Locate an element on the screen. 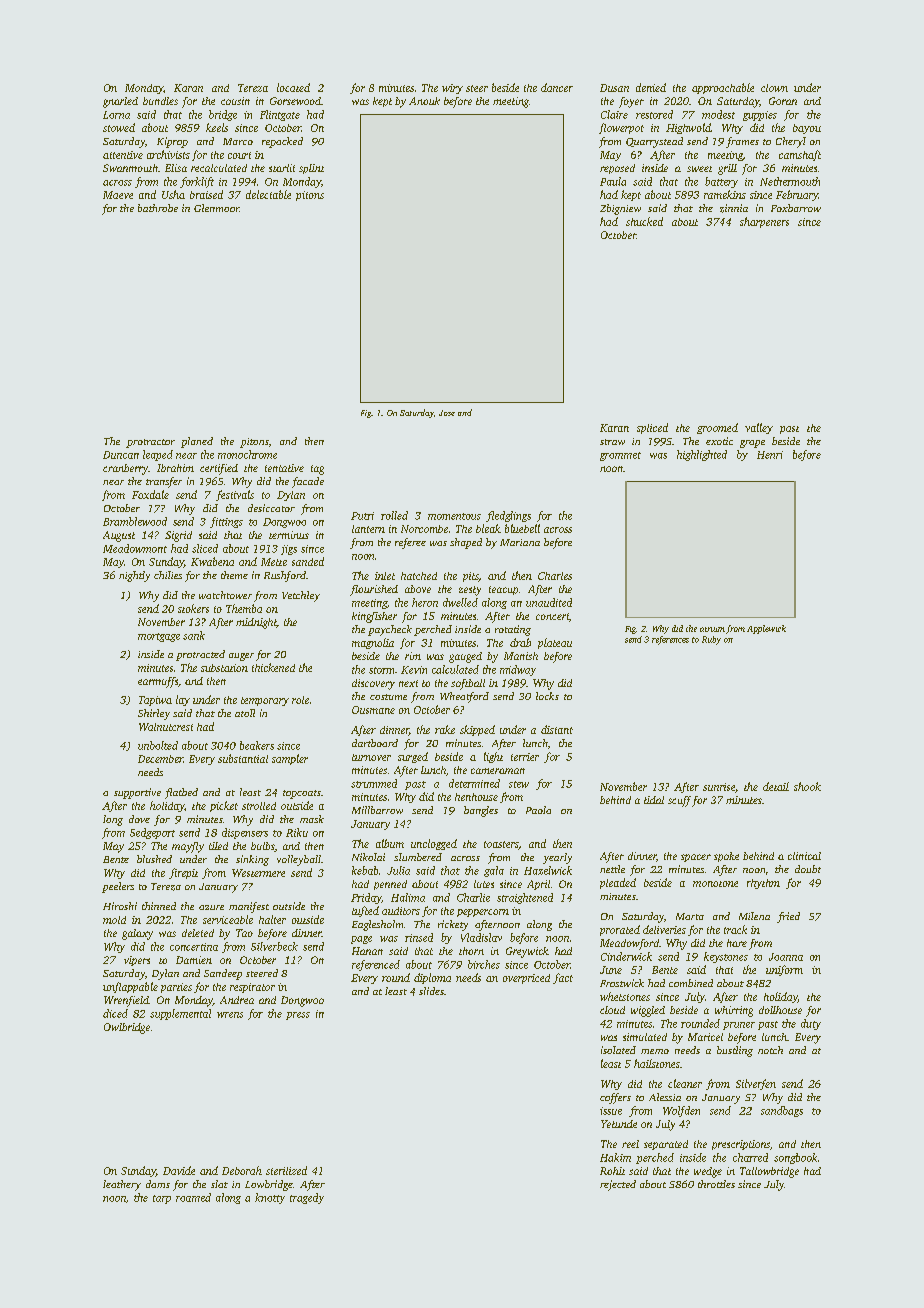 The height and width of the screenshot is (1308, 924). skipped is located at coordinates (477, 730).
